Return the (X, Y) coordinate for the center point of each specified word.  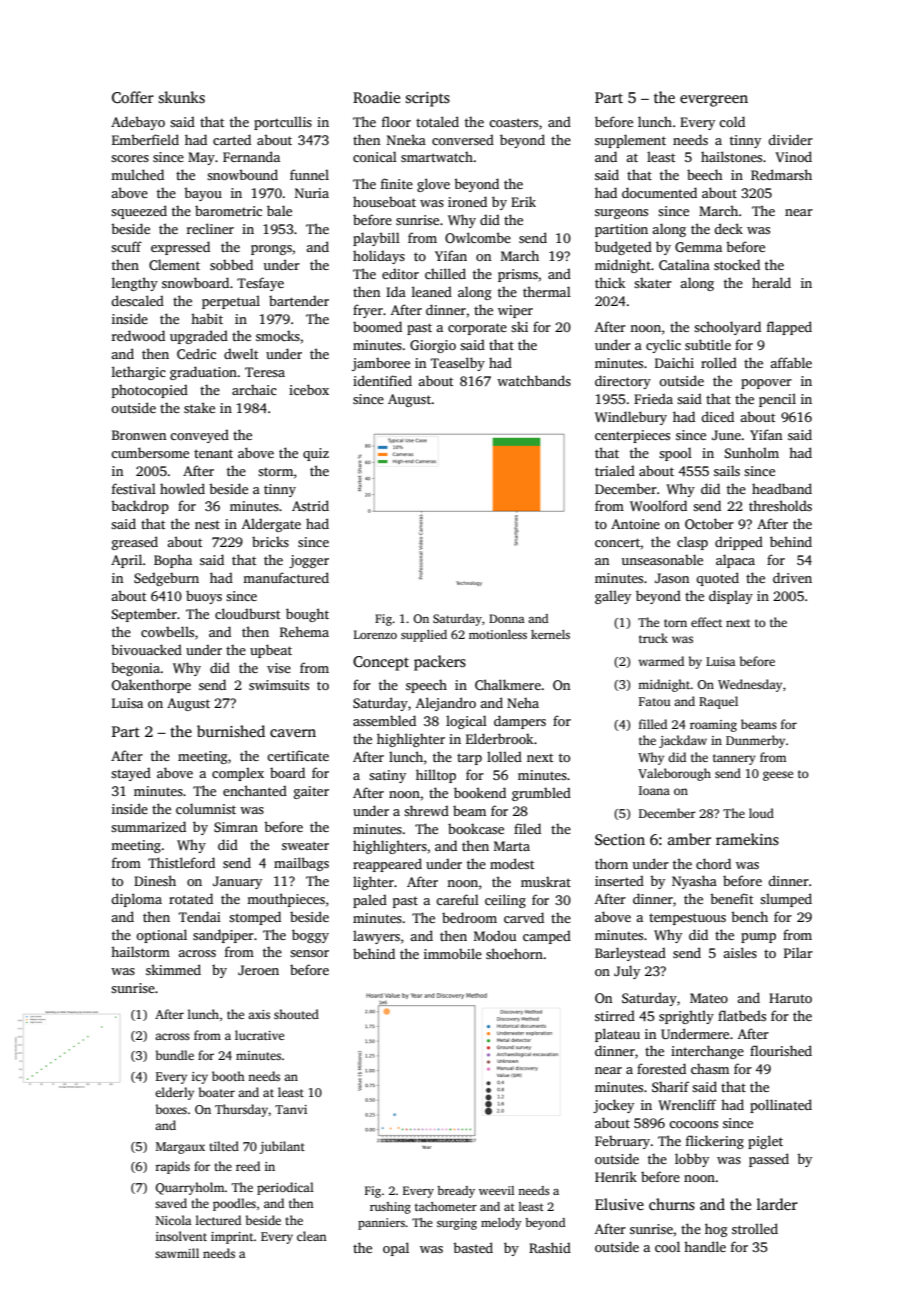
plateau (617, 1035)
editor (400, 273)
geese (778, 776)
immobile (453, 953)
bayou (203, 194)
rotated (191, 898)
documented (659, 192)
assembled (384, 720)
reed (248, 1166)
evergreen (714, 101)
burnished (231, 731)
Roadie (376, 97)
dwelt (241, 353)
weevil (496, 1190)
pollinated (781, 1106)
